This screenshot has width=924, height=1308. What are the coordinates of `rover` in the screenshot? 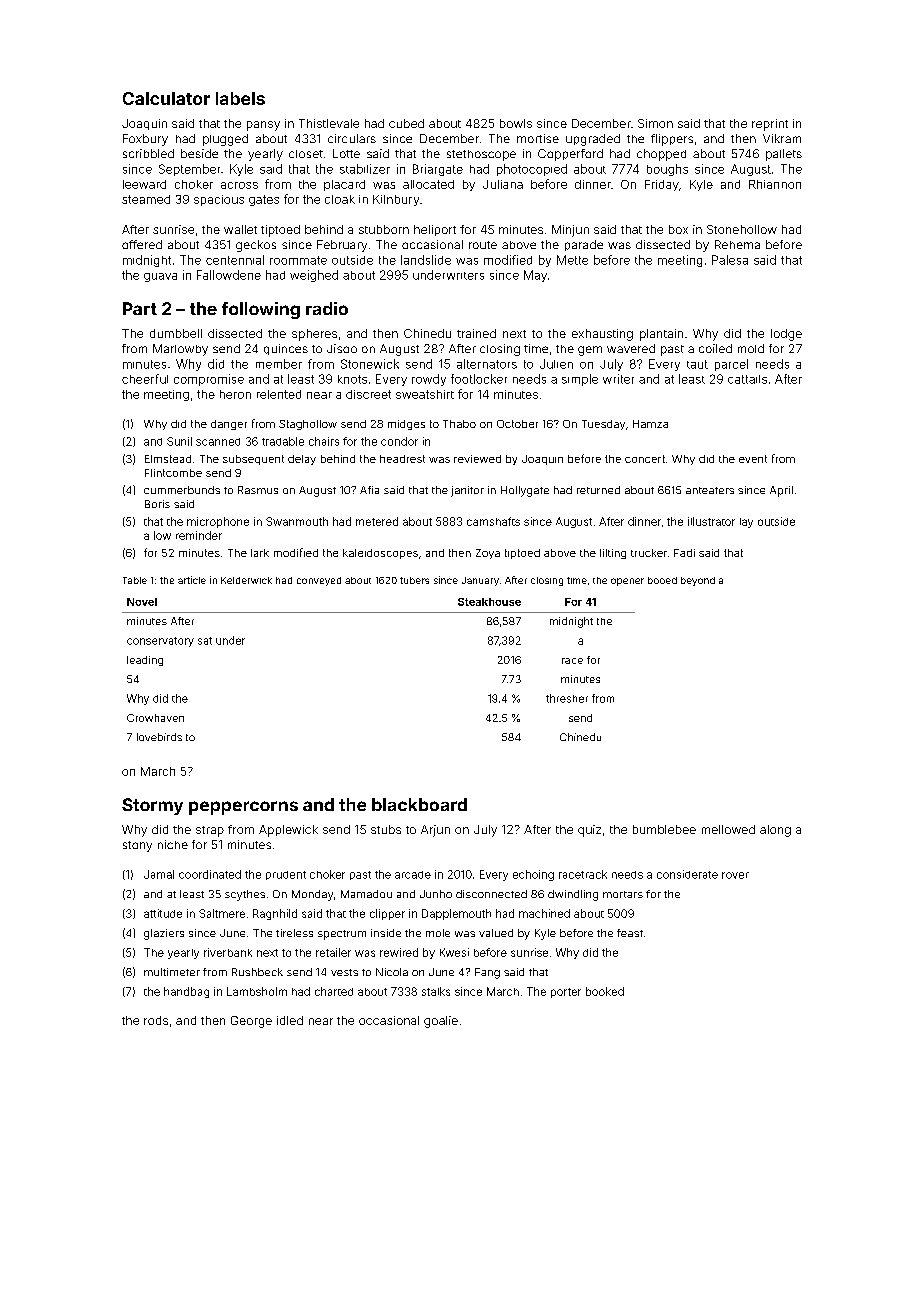 It's located at (735, 875).
